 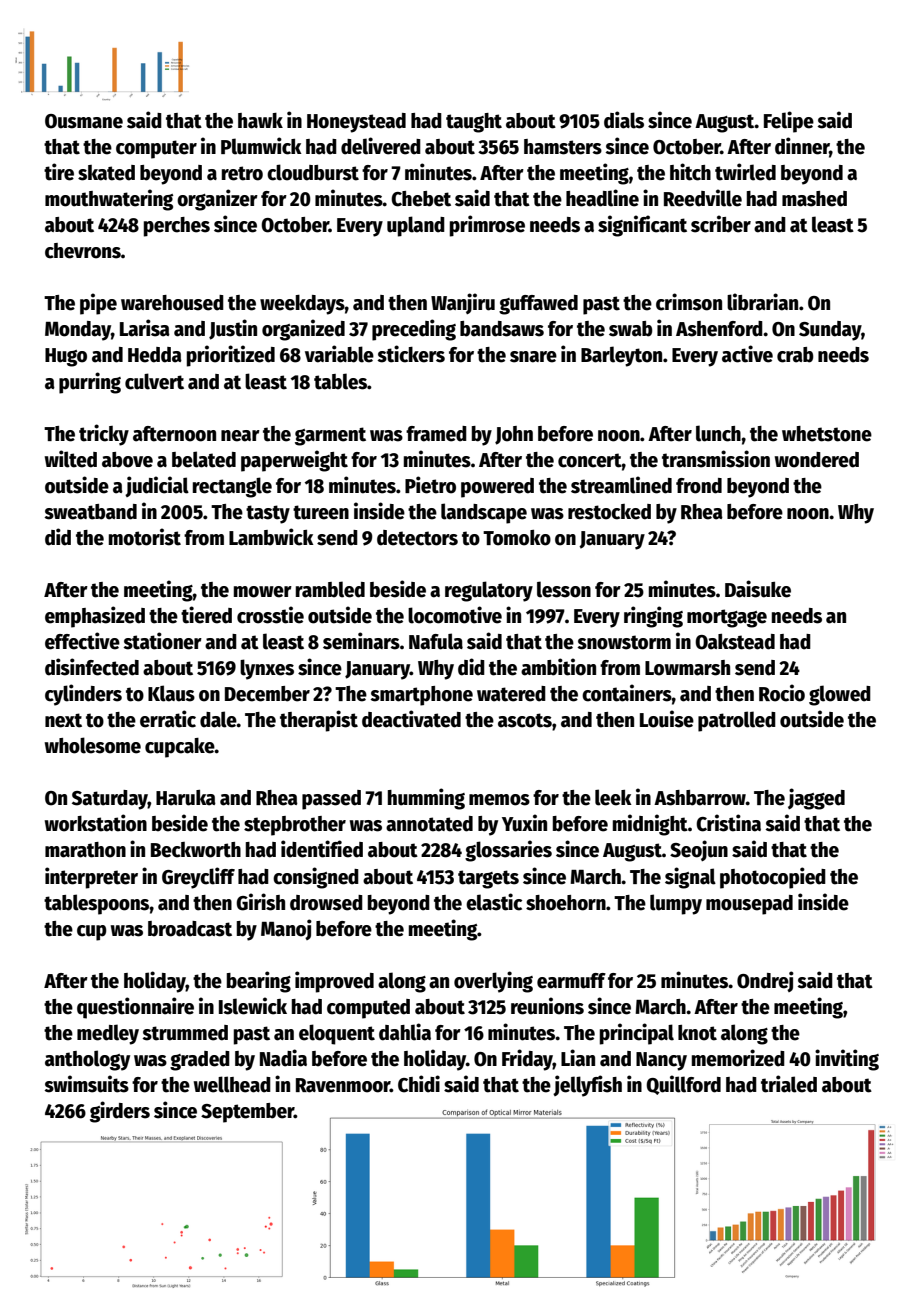 I want to click on mashed, so click(x=814, y=199).
